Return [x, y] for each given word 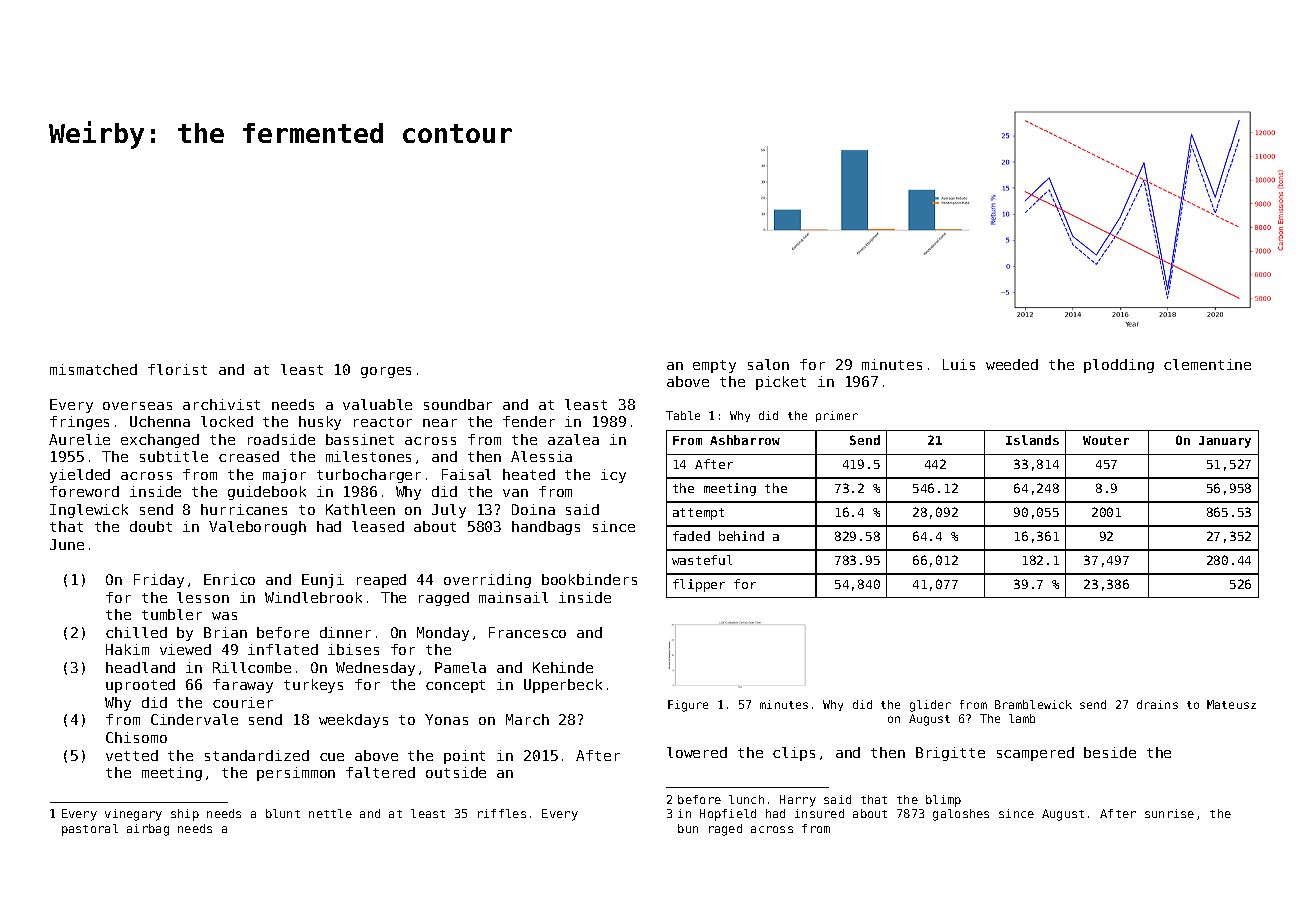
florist [177, 369]
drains [1157, 704]
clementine [1207, 364]
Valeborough [257, 528]
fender [529, 421]
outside [456, 772]
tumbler [172, 614]
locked [227, 421]
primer [837, 416]
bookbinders [589, 579]
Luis [959, 364]
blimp [943, 801]
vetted [132, 755]
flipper [699, 585]
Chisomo [136, 737]
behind [741, 536]
